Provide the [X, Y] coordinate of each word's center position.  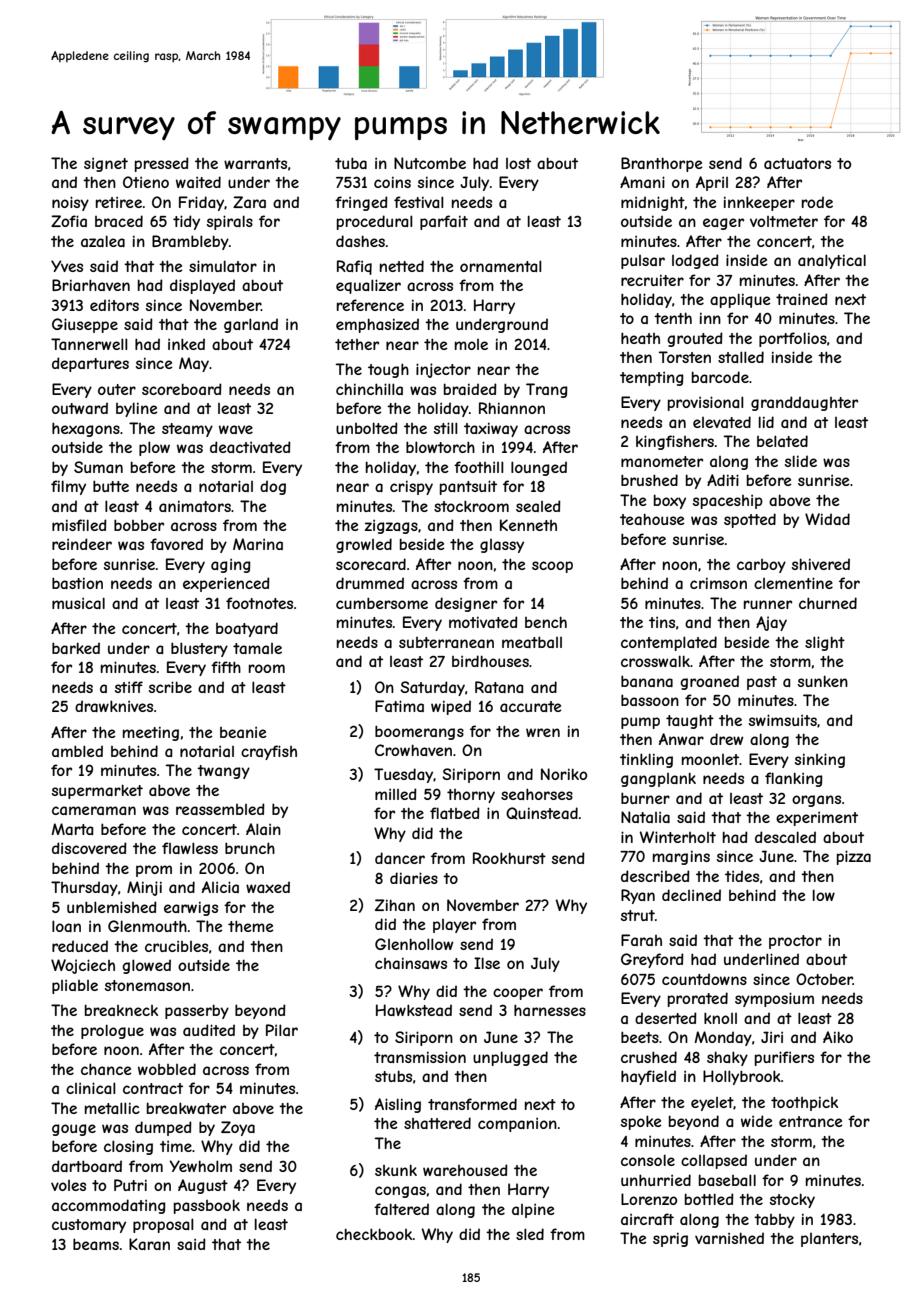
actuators [797, 163]
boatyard [247, 629]
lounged [539, 468]
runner [768, 604]
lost [518, 163]
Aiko [838, 1037]
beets [640, 1037]
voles [68, 1185]
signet [106, 164]
